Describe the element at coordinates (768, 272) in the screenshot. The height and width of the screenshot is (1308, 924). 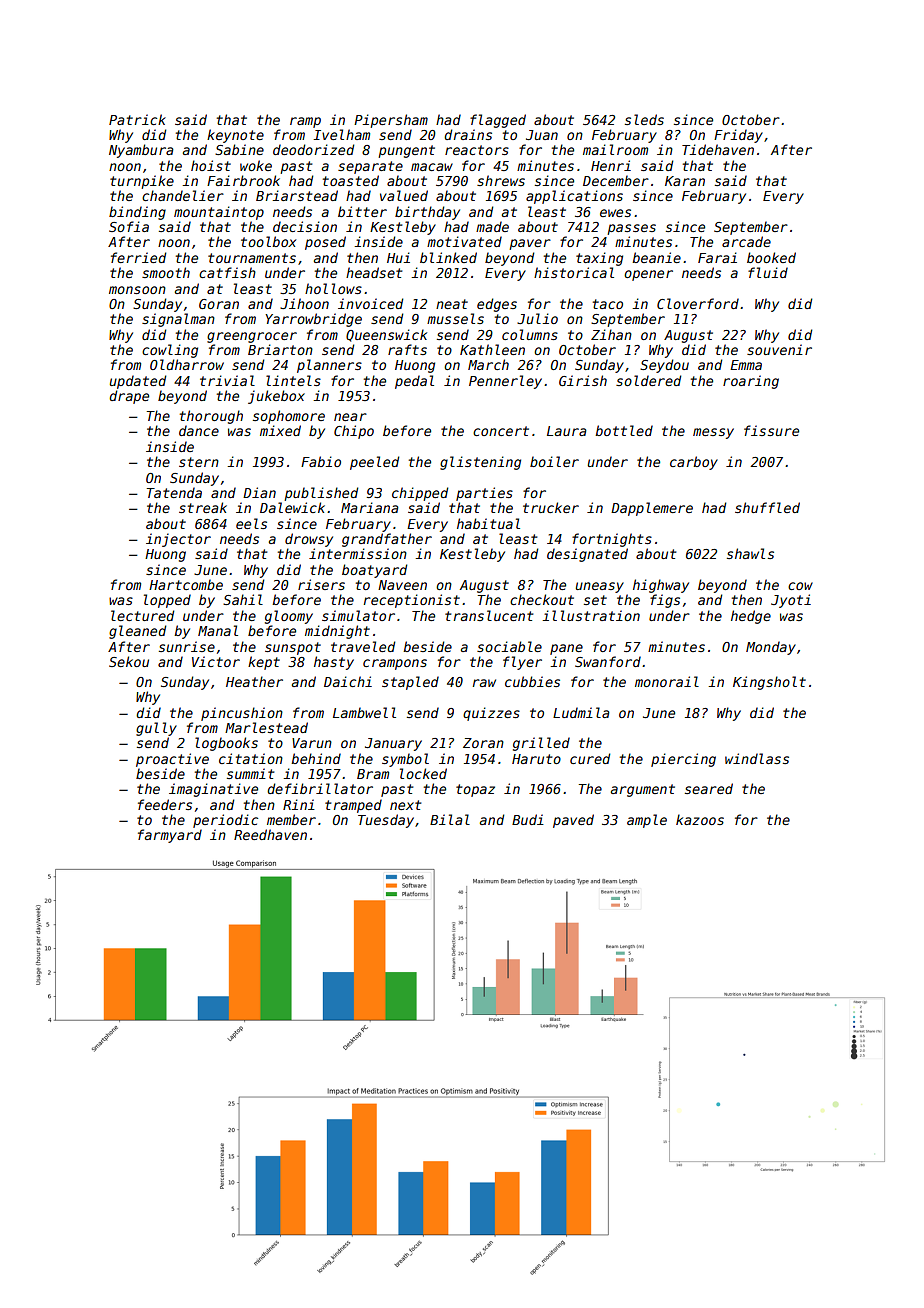
I see `fluid` at that location.
